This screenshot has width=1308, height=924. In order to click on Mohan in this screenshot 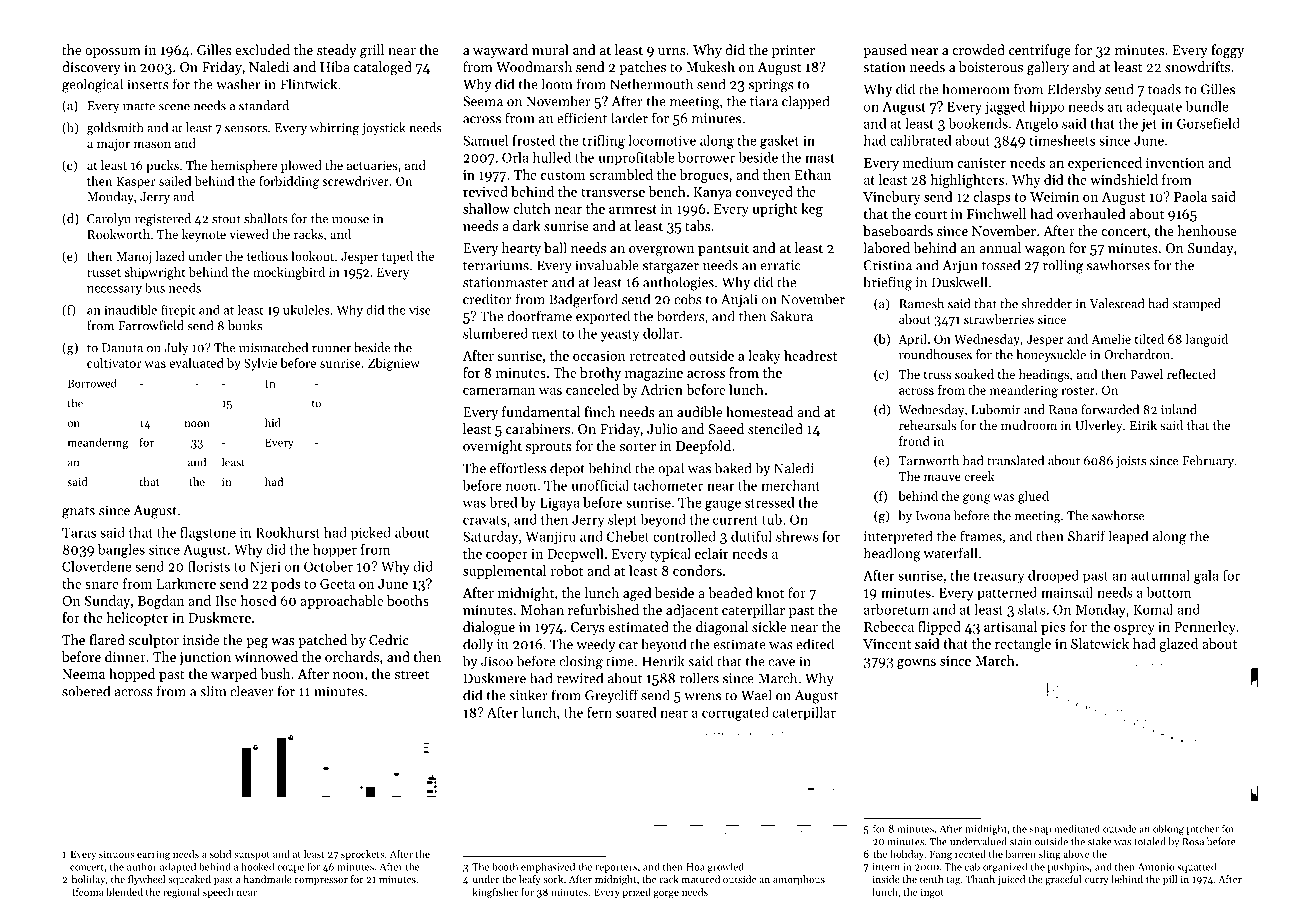, I will do `click(542, 609)`.
